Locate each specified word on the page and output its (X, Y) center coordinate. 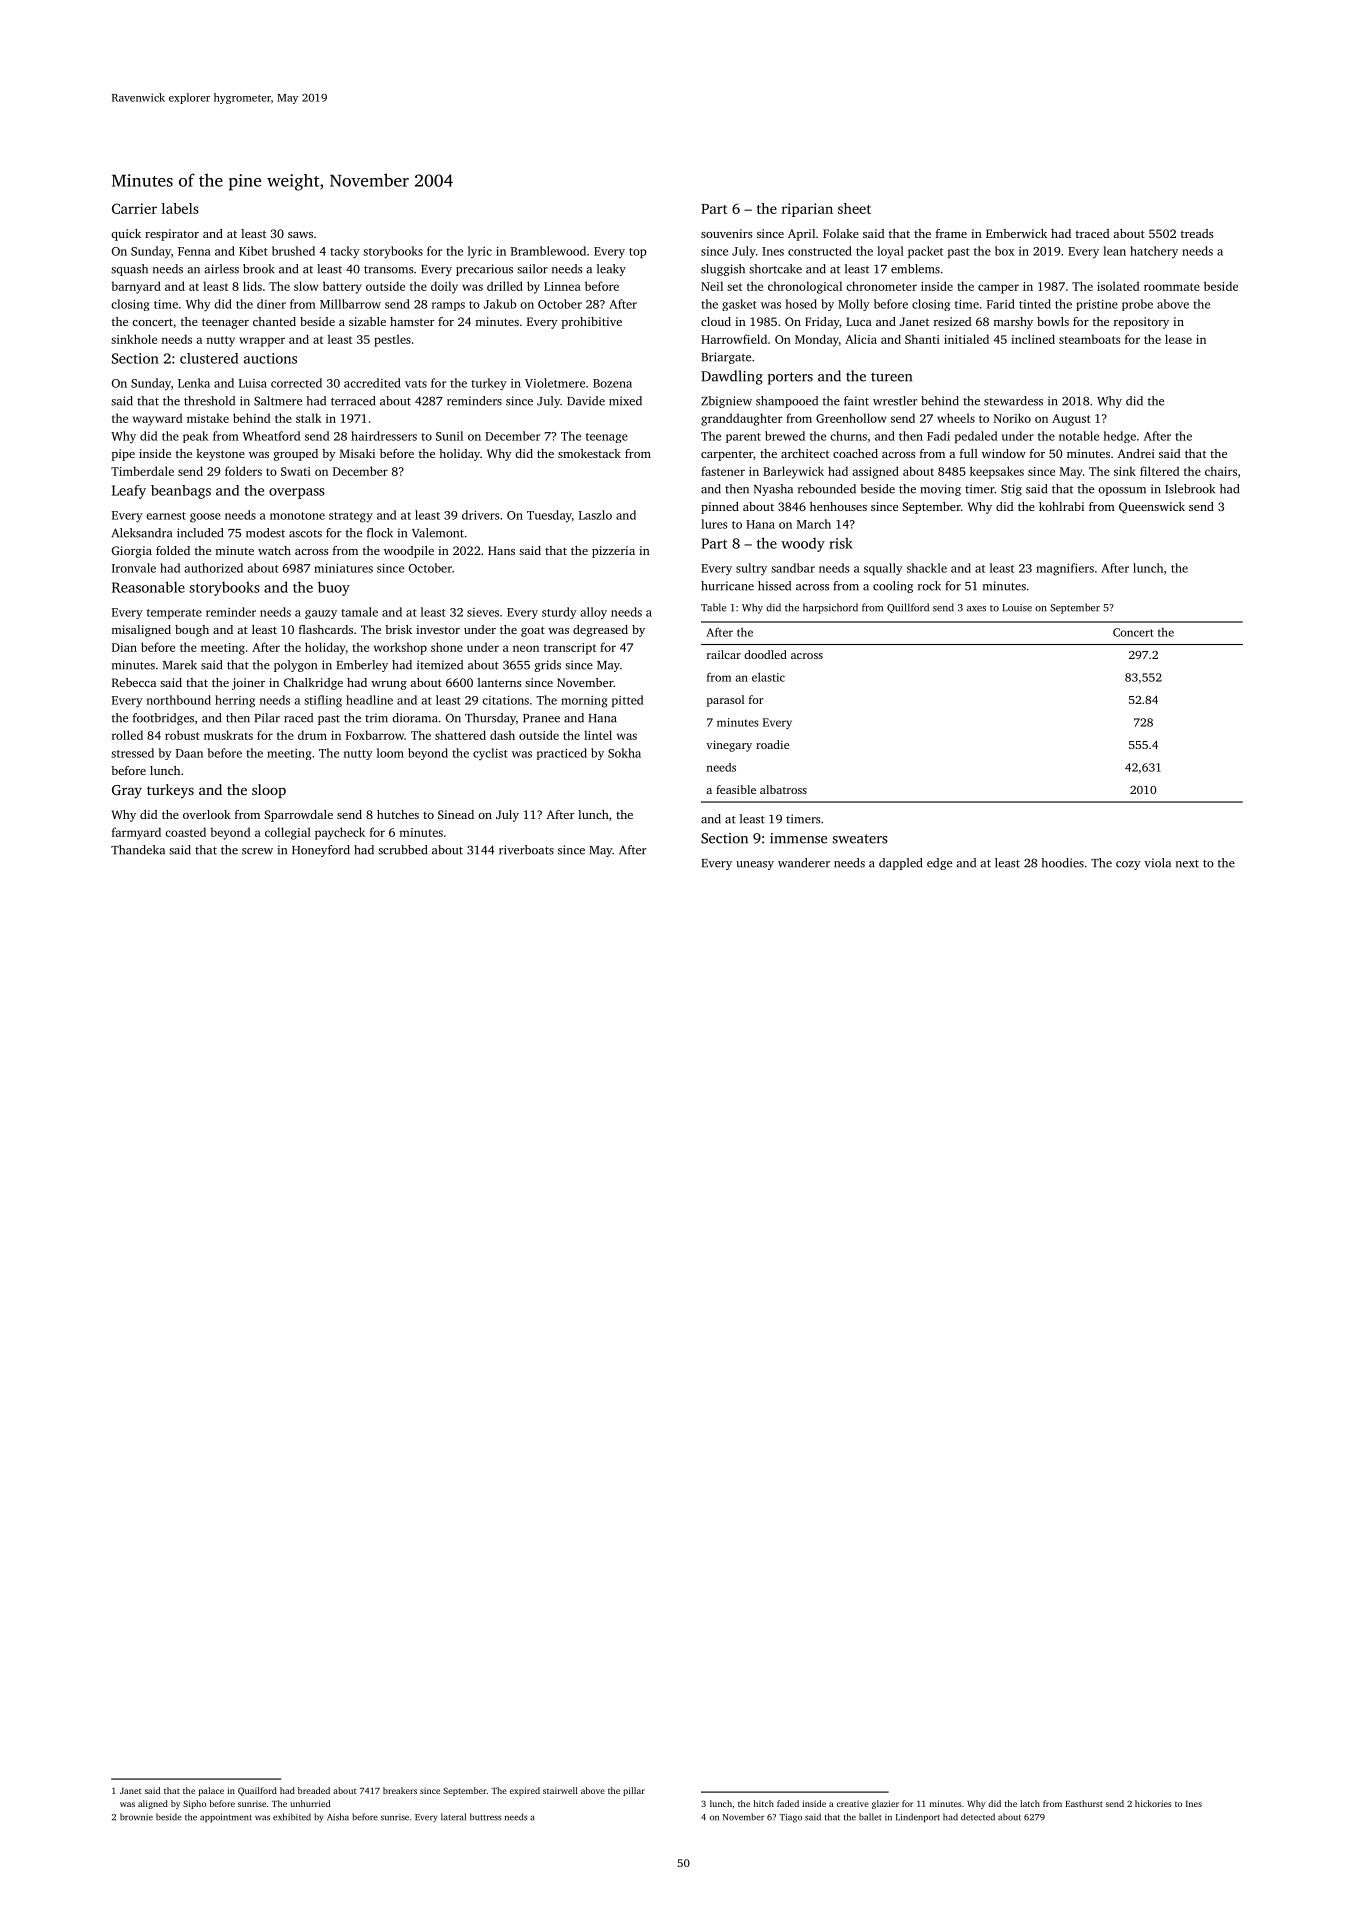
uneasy (755, 865)
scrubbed (402, 850)
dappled (900, 864)
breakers (400, 1790)
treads (1197, 233)
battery (342, 287)
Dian (124, 647)
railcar (724, 654)
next (1187, 864)
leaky (611, 270)
